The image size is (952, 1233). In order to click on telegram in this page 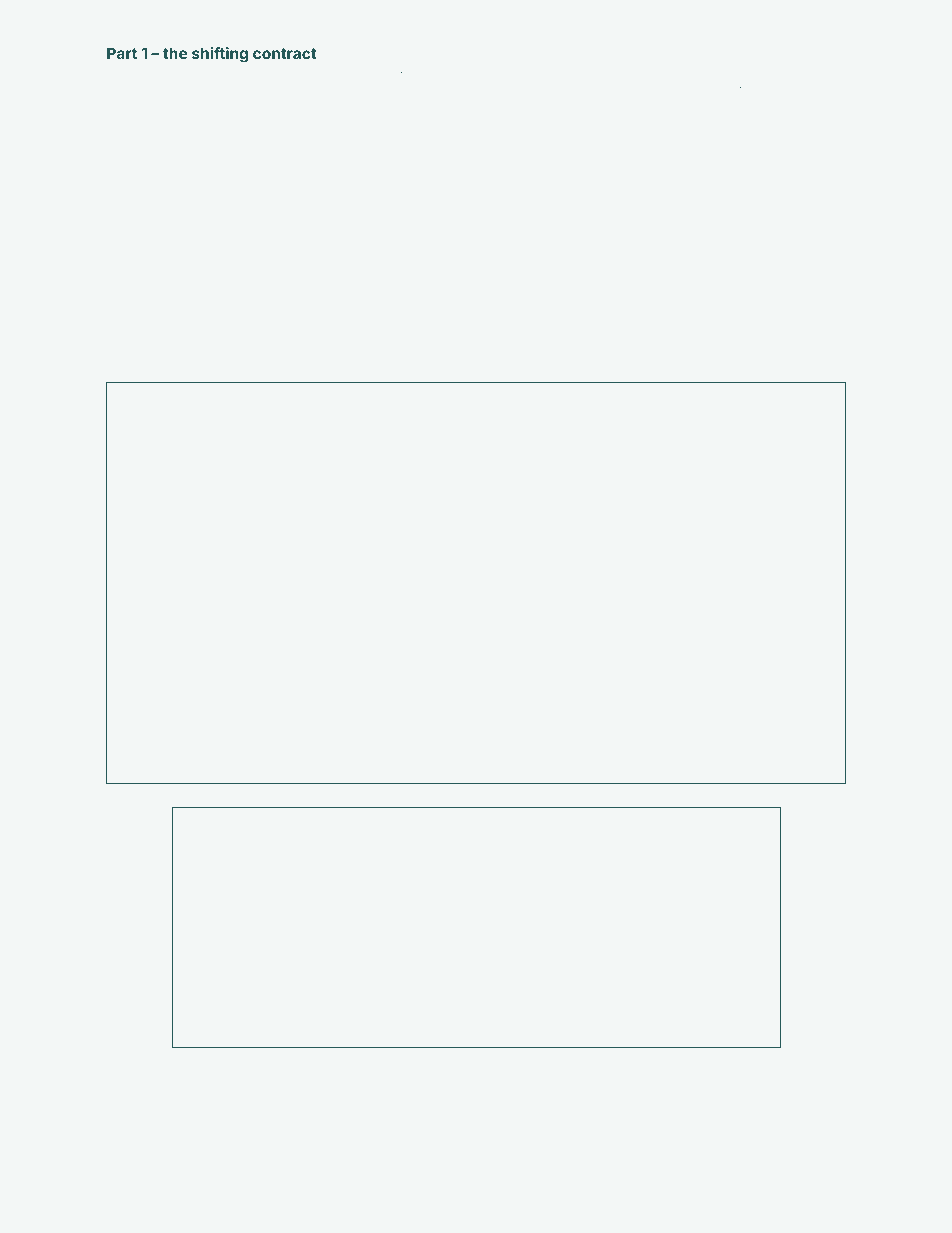, I will do `click(557, 1060)`.
